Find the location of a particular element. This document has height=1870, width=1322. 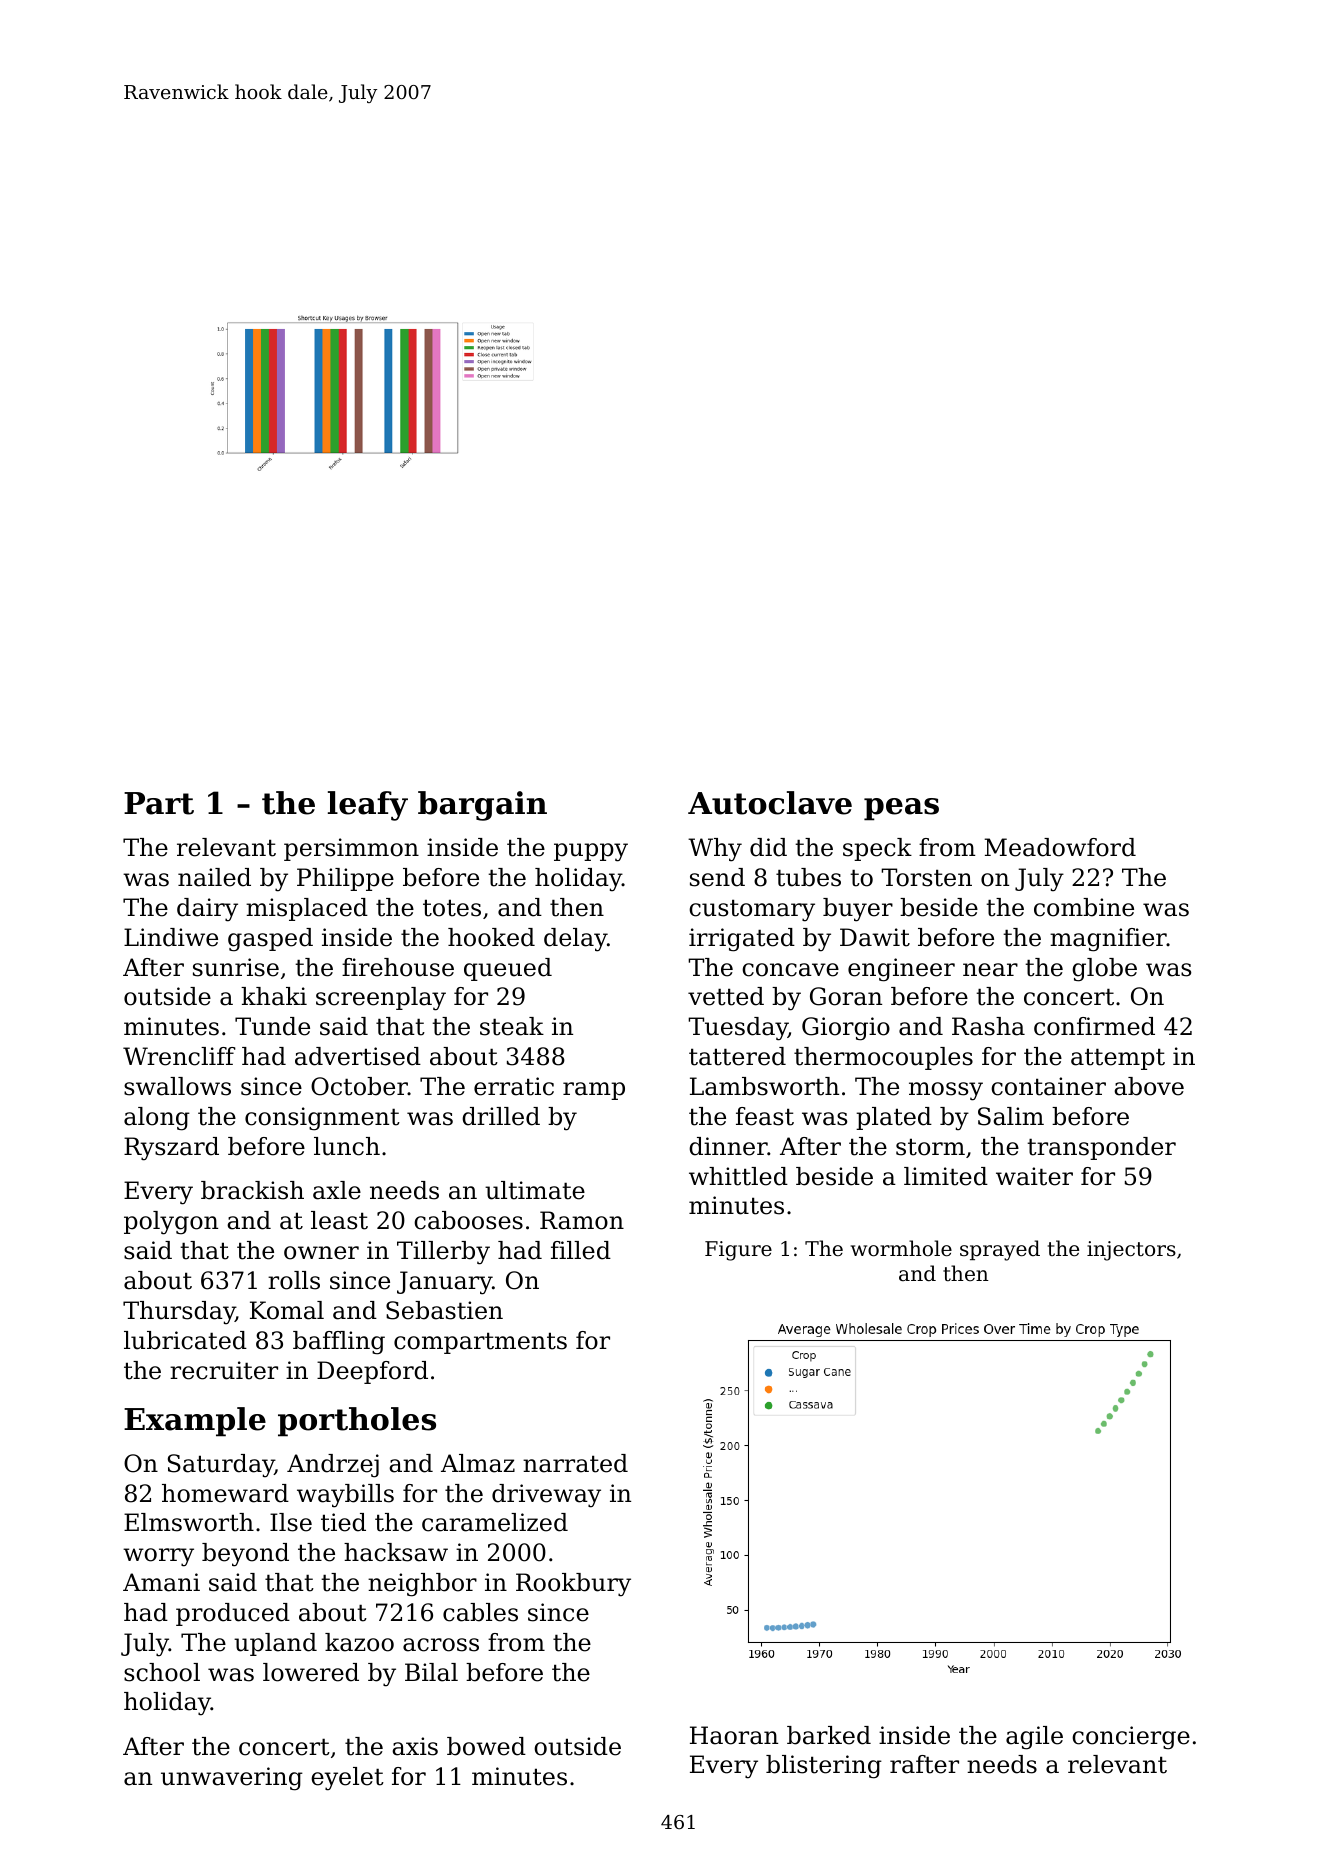

leafy is located at coordinates (368, 806).
